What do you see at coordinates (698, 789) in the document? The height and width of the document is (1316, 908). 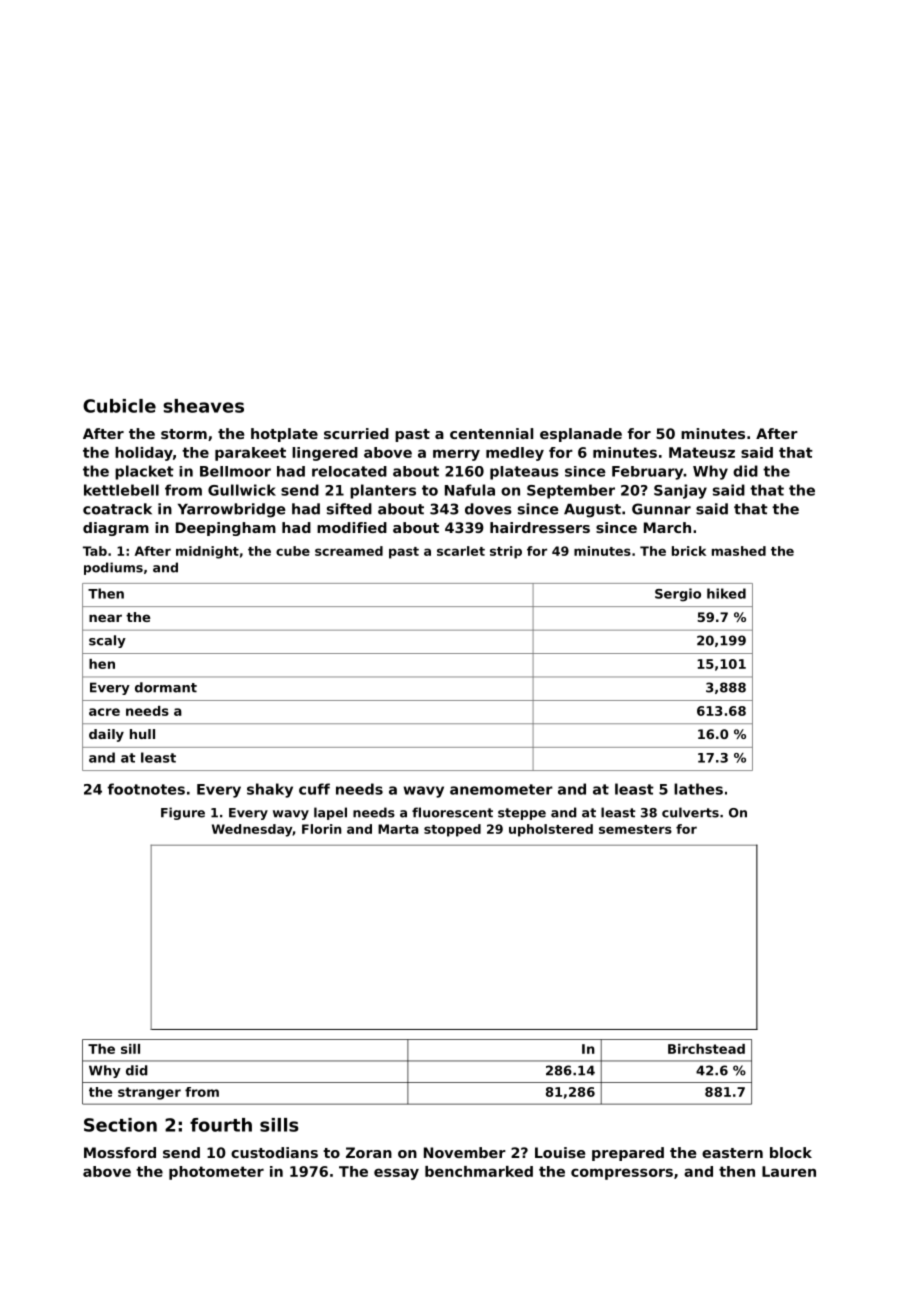 I see `lathes` at bounding box center [698, 789].
